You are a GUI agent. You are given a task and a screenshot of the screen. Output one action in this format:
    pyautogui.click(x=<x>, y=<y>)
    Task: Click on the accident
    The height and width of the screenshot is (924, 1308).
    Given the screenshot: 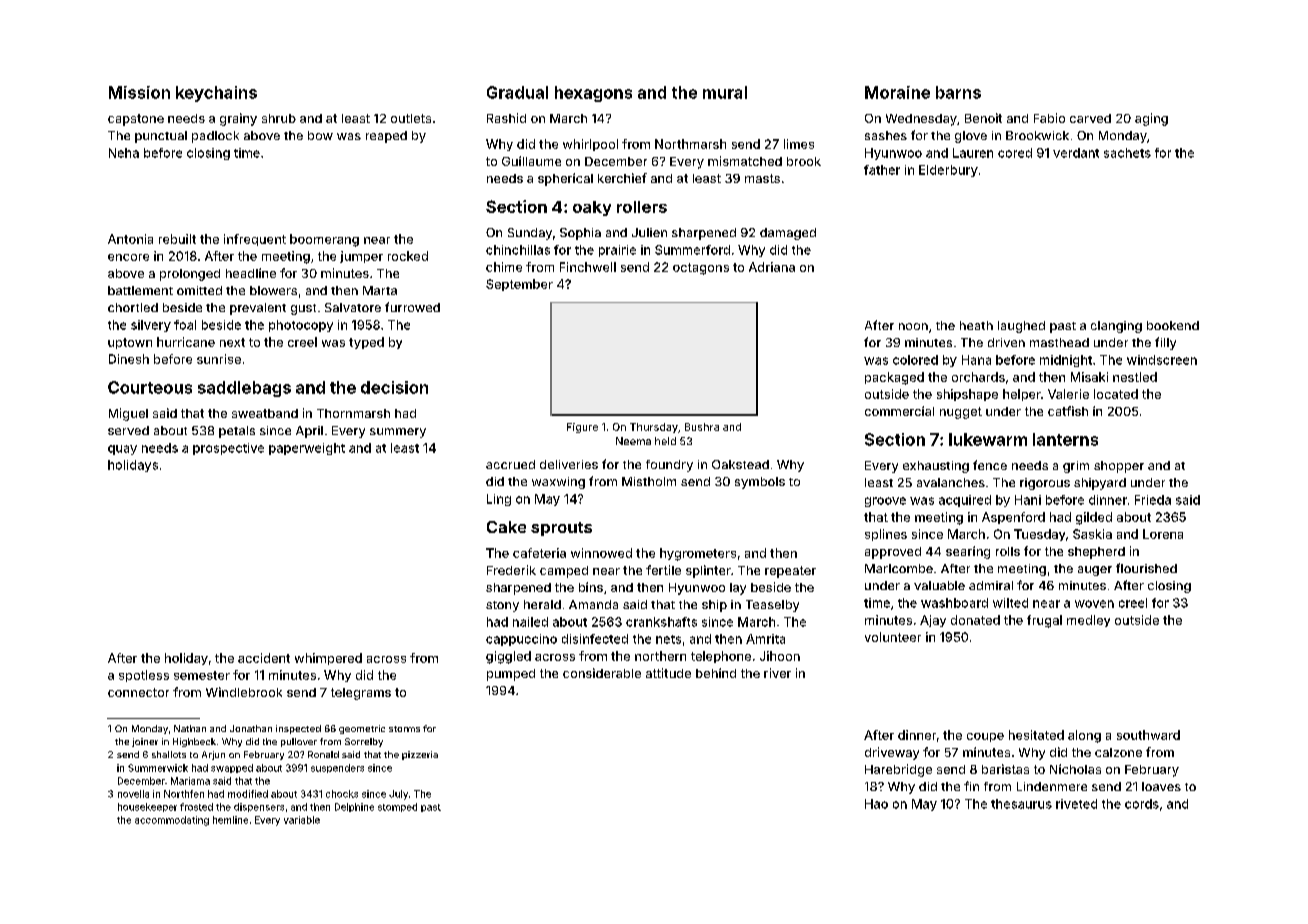 What is the action you would take?
    pyautogui.click(x=264, y=658)
